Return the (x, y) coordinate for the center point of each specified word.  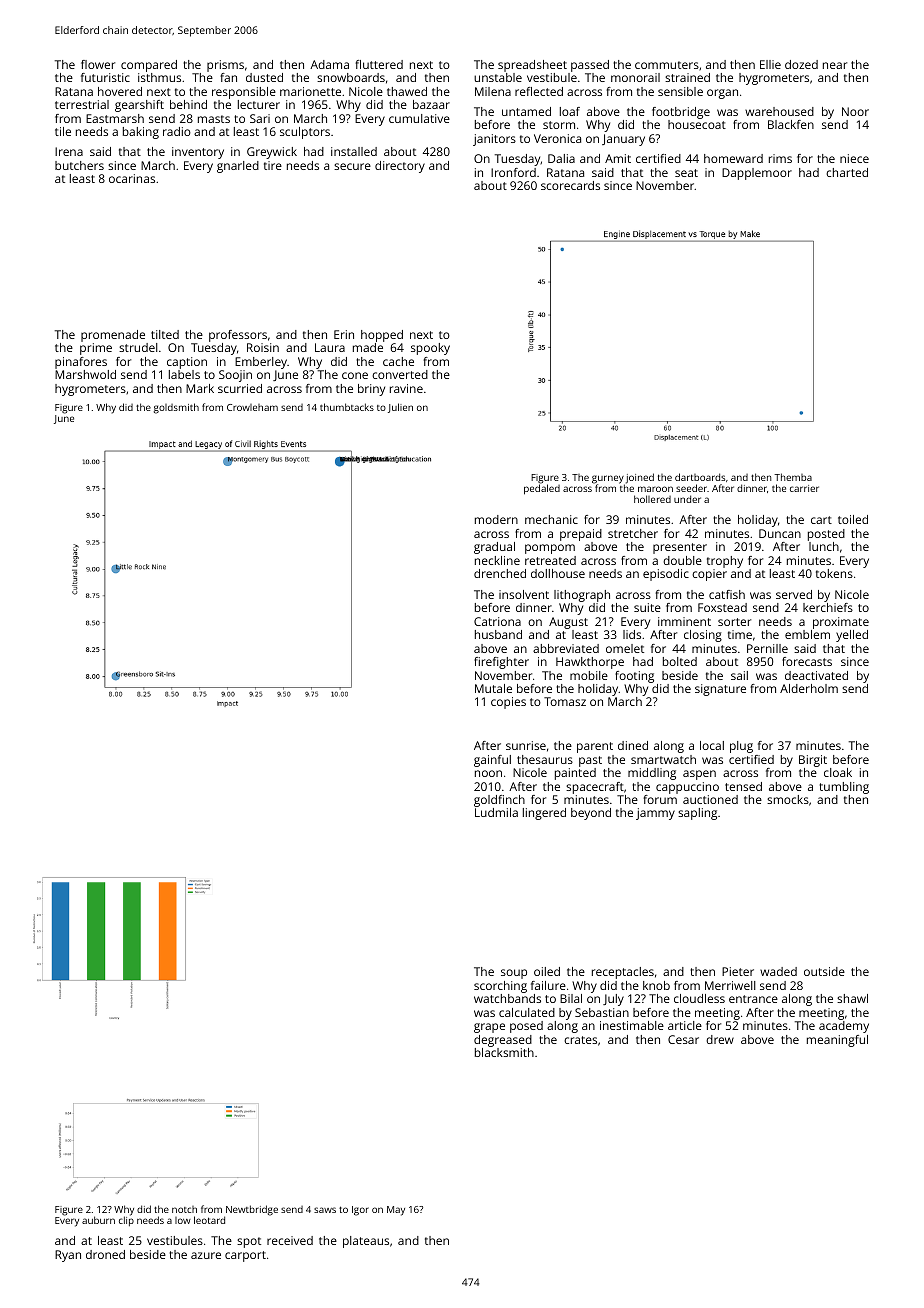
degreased (503, 1041)
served (794, 594)
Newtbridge (252, 1210)
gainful (492, 761)
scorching (500, 987)
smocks (788, 799)
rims (780, 158)
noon (488, 773)
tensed (743, 786)
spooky (430, 349)
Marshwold (85, 374)
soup (514, 974)
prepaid (581, 535)
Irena (69, 151)
